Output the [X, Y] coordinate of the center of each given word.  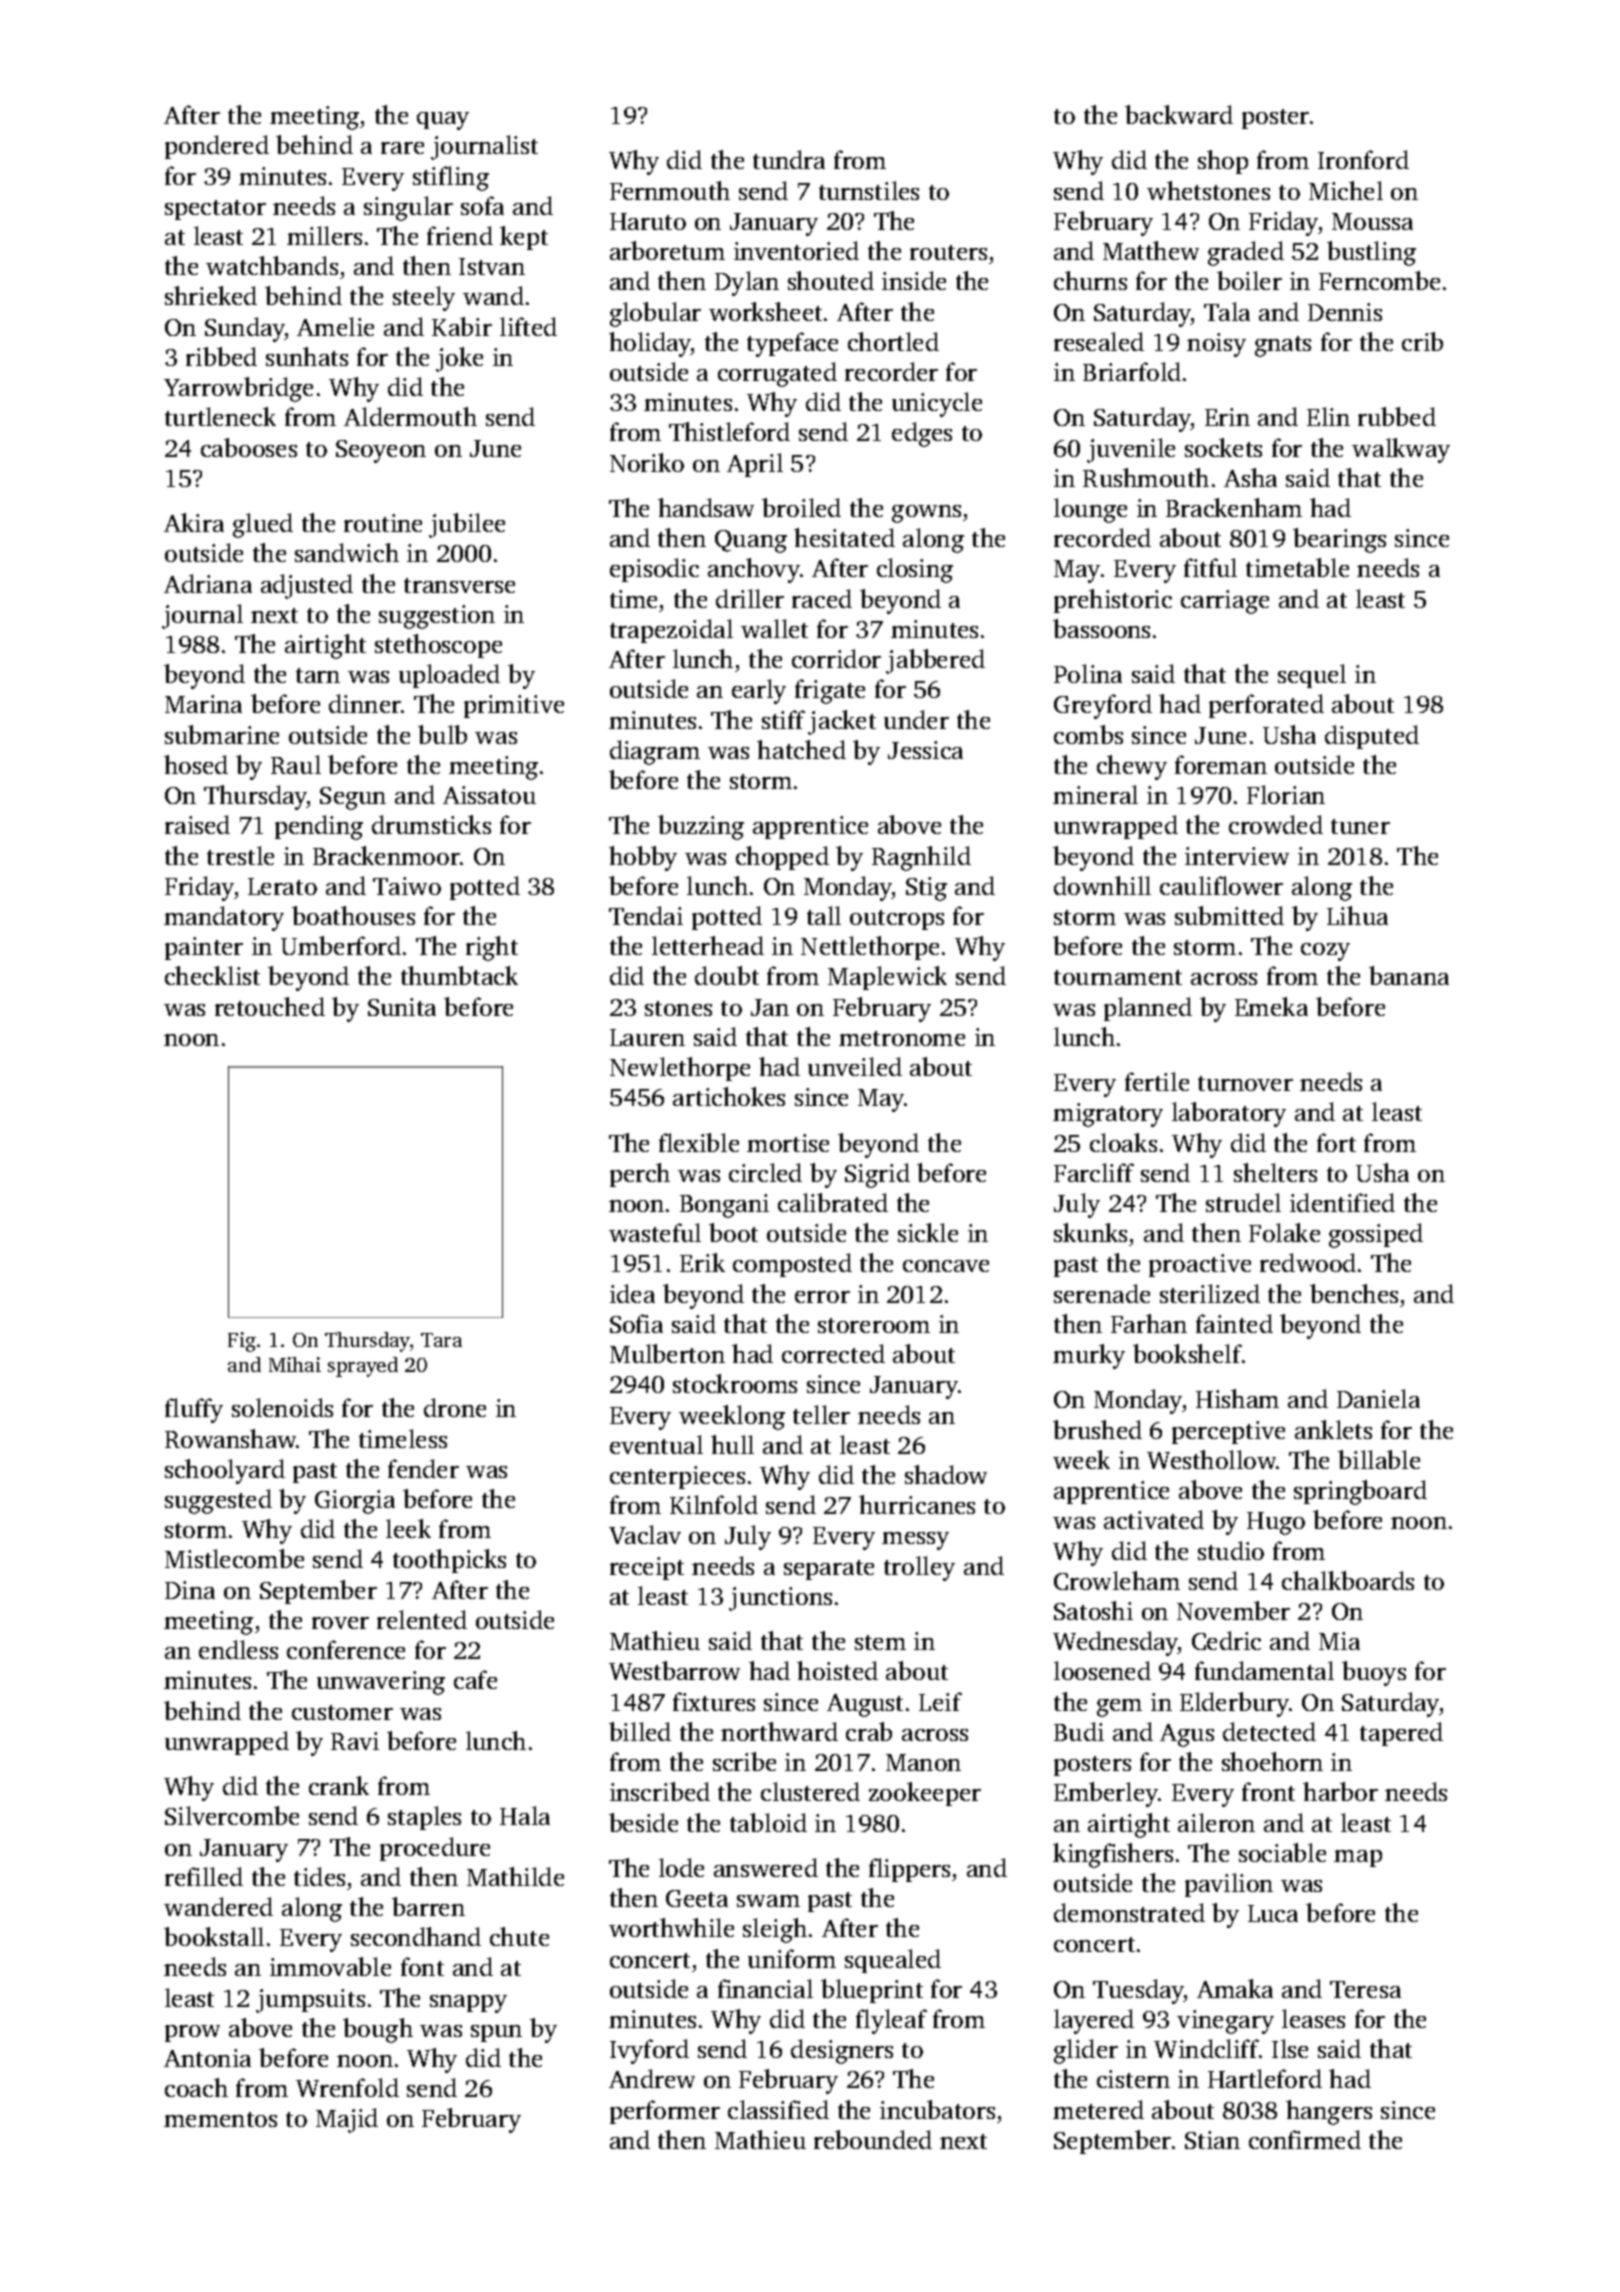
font [422, 1966]
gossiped [1376, 1235]
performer [665, 2112]
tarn [318, 675]
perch [640, 1175]
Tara [441, 1340]
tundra [789, 159]
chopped [782, 858]
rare [402, 148]
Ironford [1363, 159]
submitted [1229, 915]
